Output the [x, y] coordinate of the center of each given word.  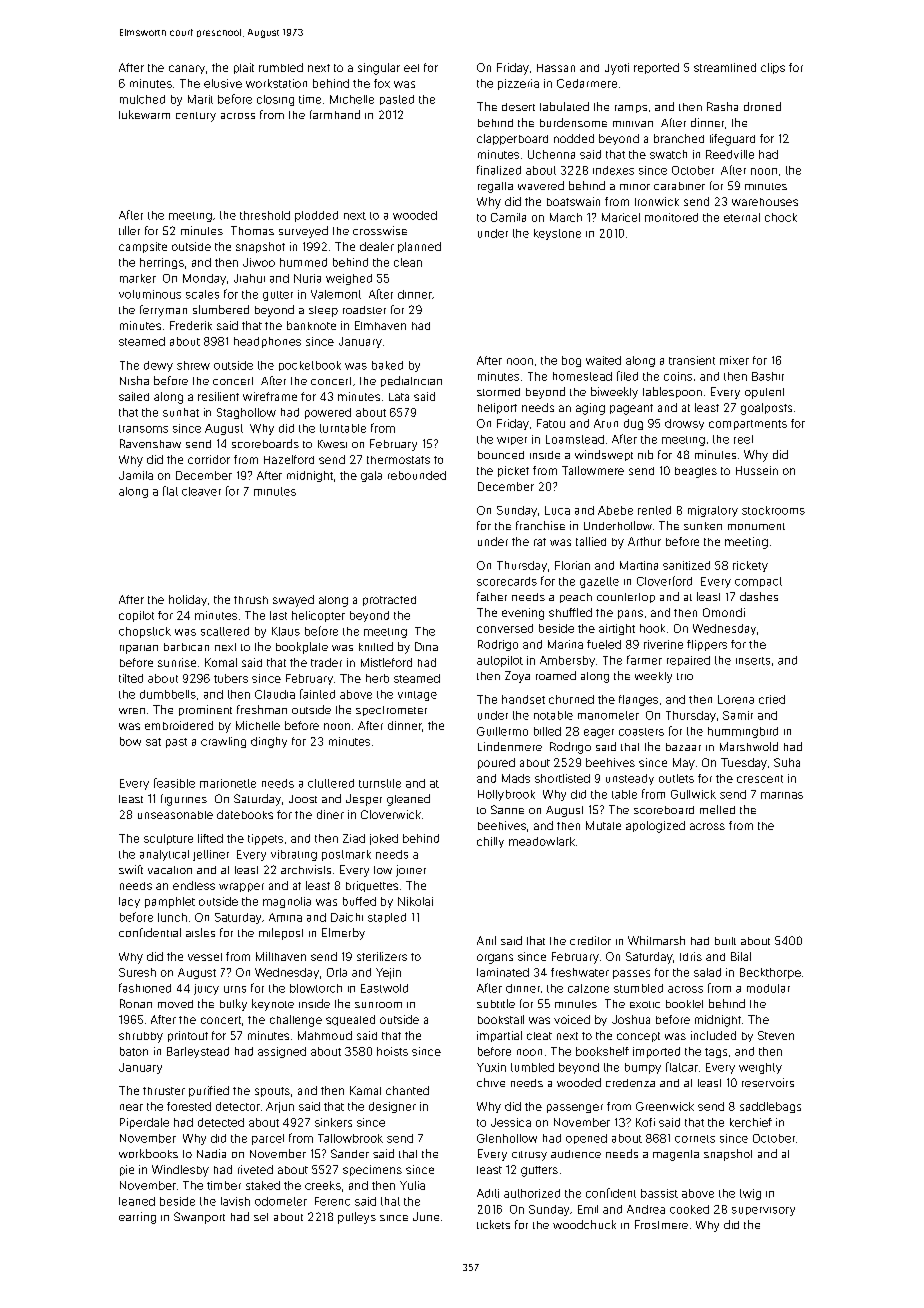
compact [758, 582]
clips [773, 68]
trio [685, 676]
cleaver [201, 491]
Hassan [556, 68]
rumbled [281, 67]
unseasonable [175, 815]
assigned [282, 1052]
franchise [540, 525]
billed [547, 731]
